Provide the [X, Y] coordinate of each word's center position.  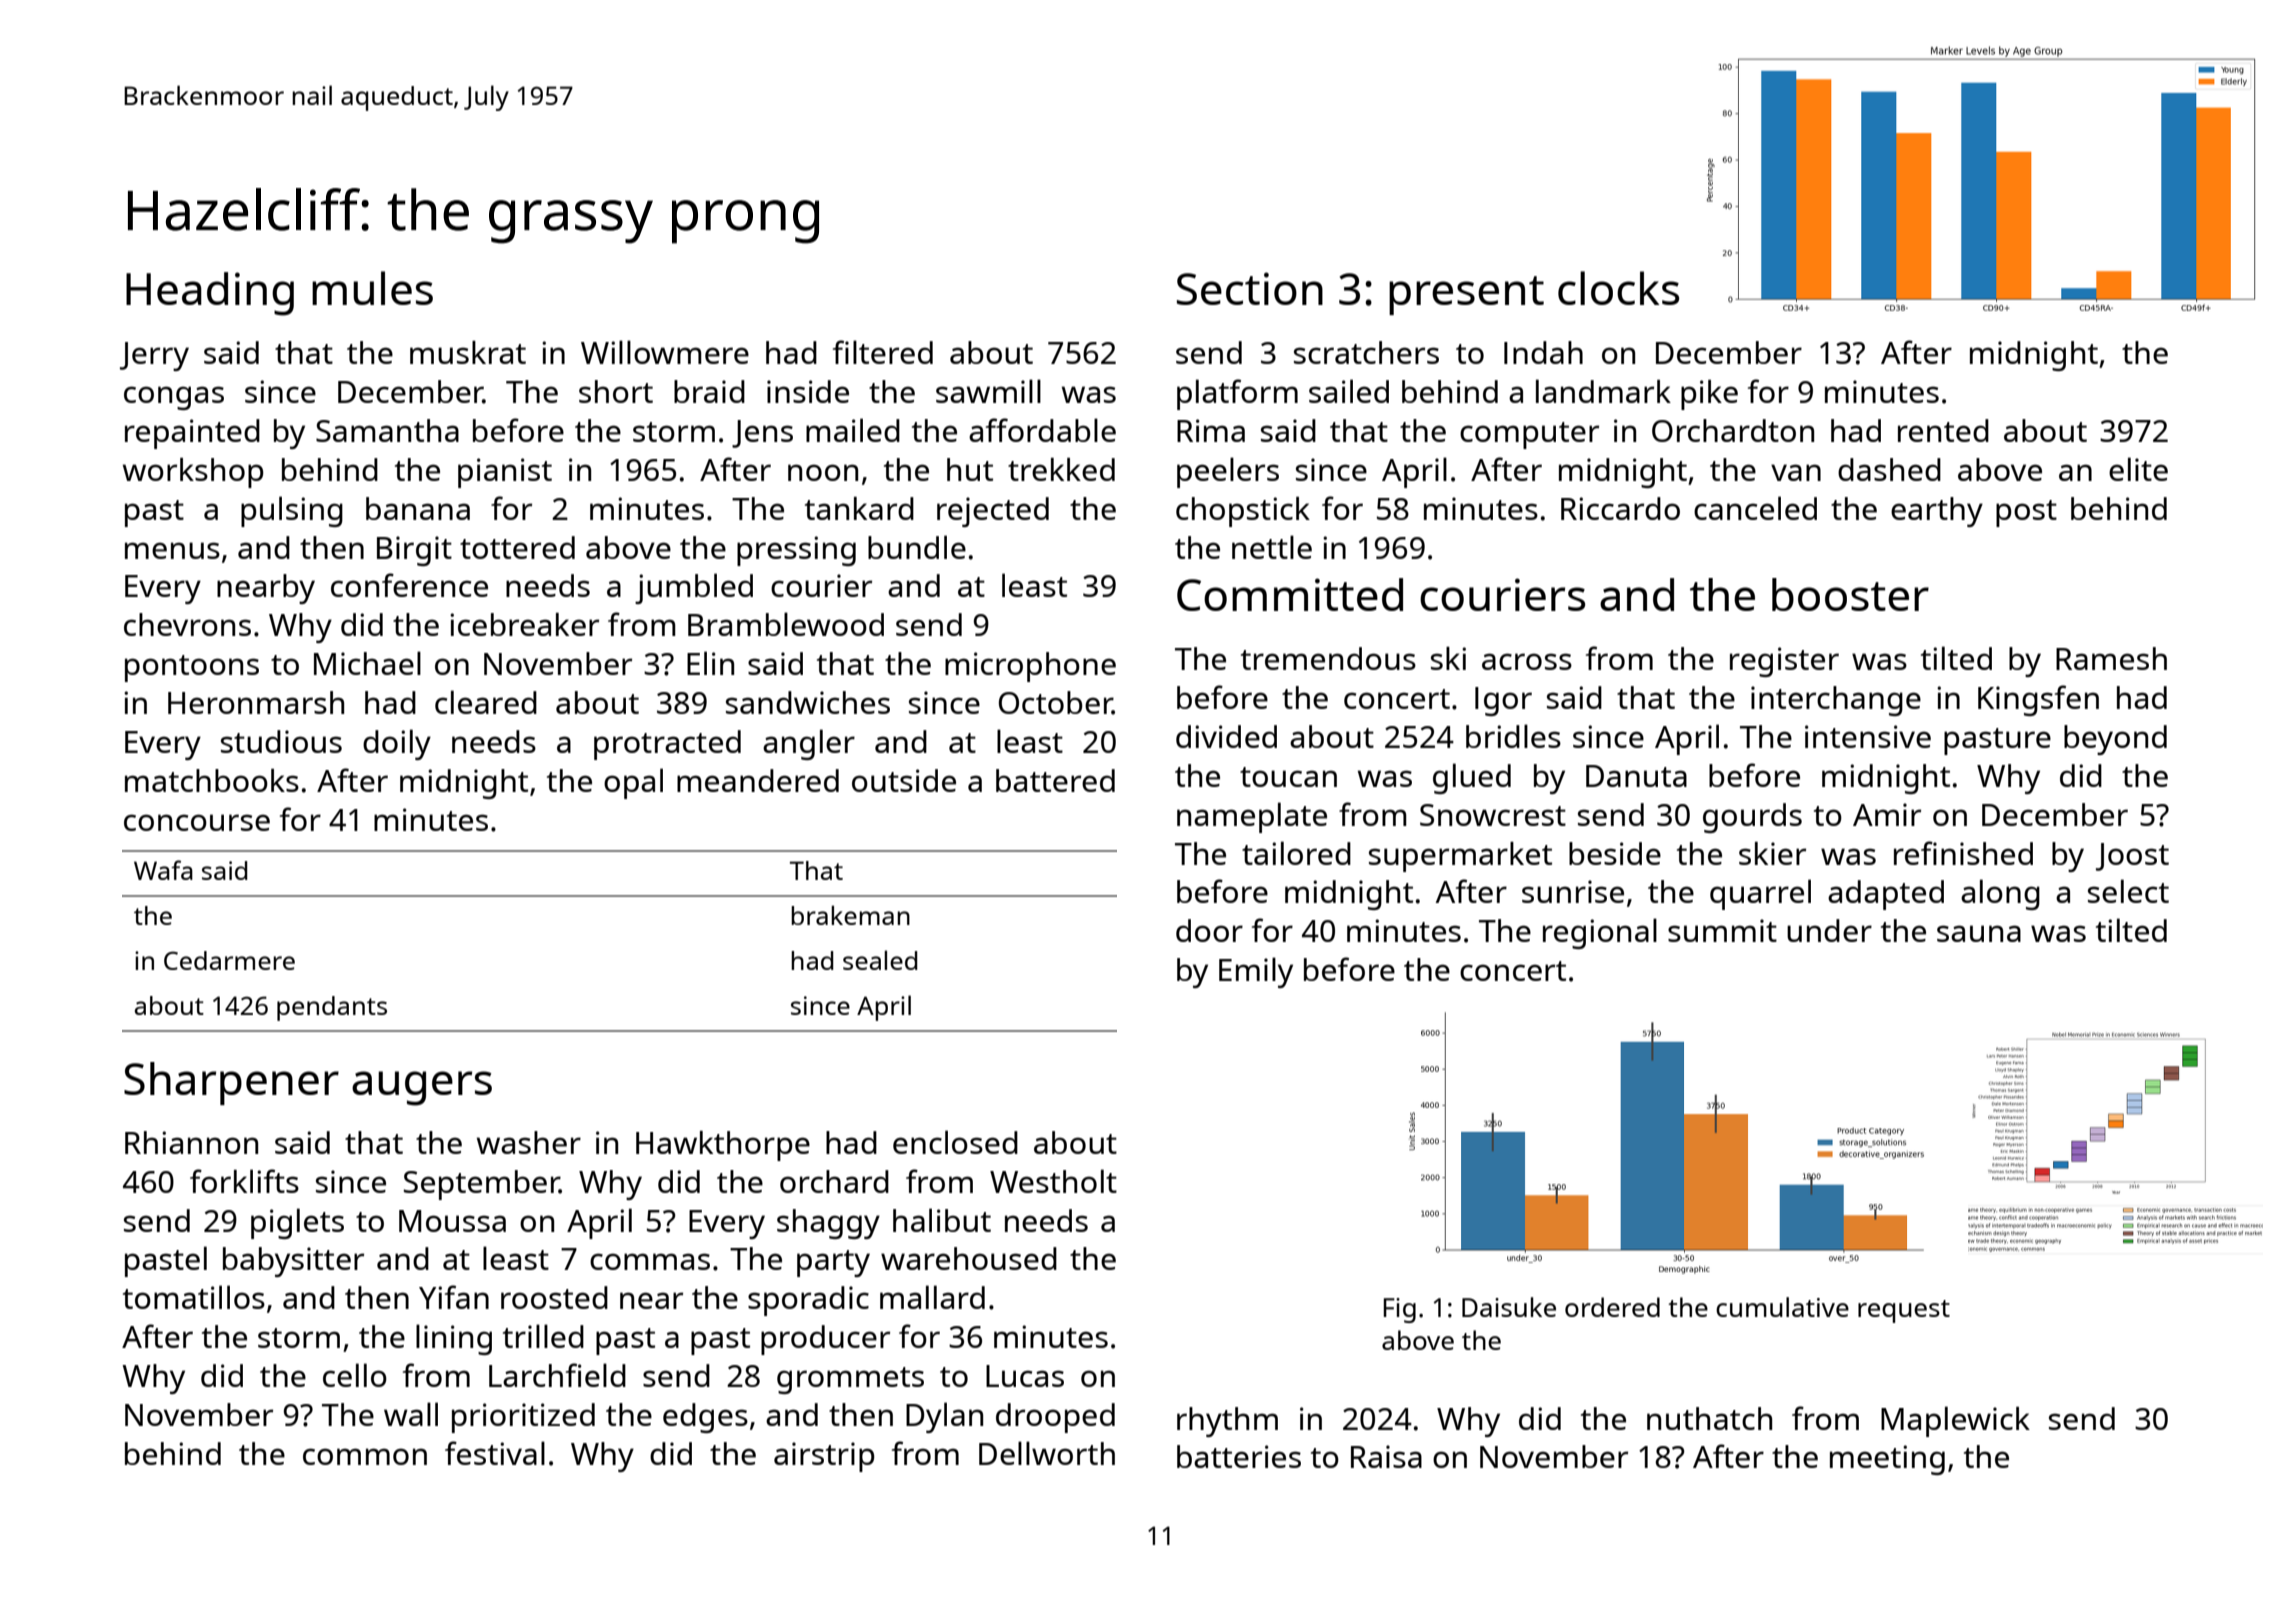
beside [1615, 853]
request [1904, 1311]
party [833, 1263]
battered [1055, 780]
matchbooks [212, 780]
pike [1709, 395]
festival [495, 1453]
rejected [993, 512]
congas [174, 398]
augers [422, 1088]
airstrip [824, 1457]
